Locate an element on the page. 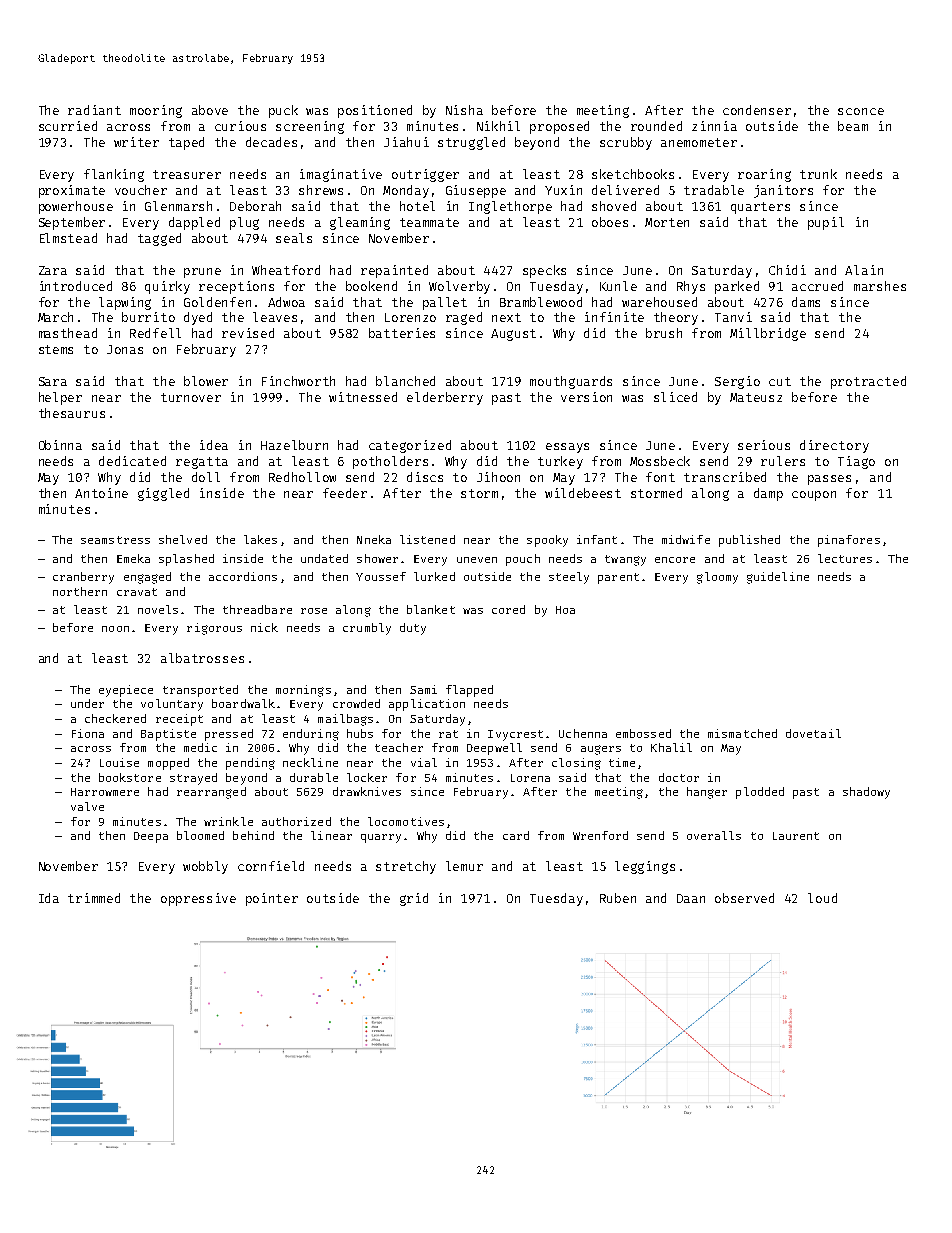  imaginative is located at coordinates (341, 175).
